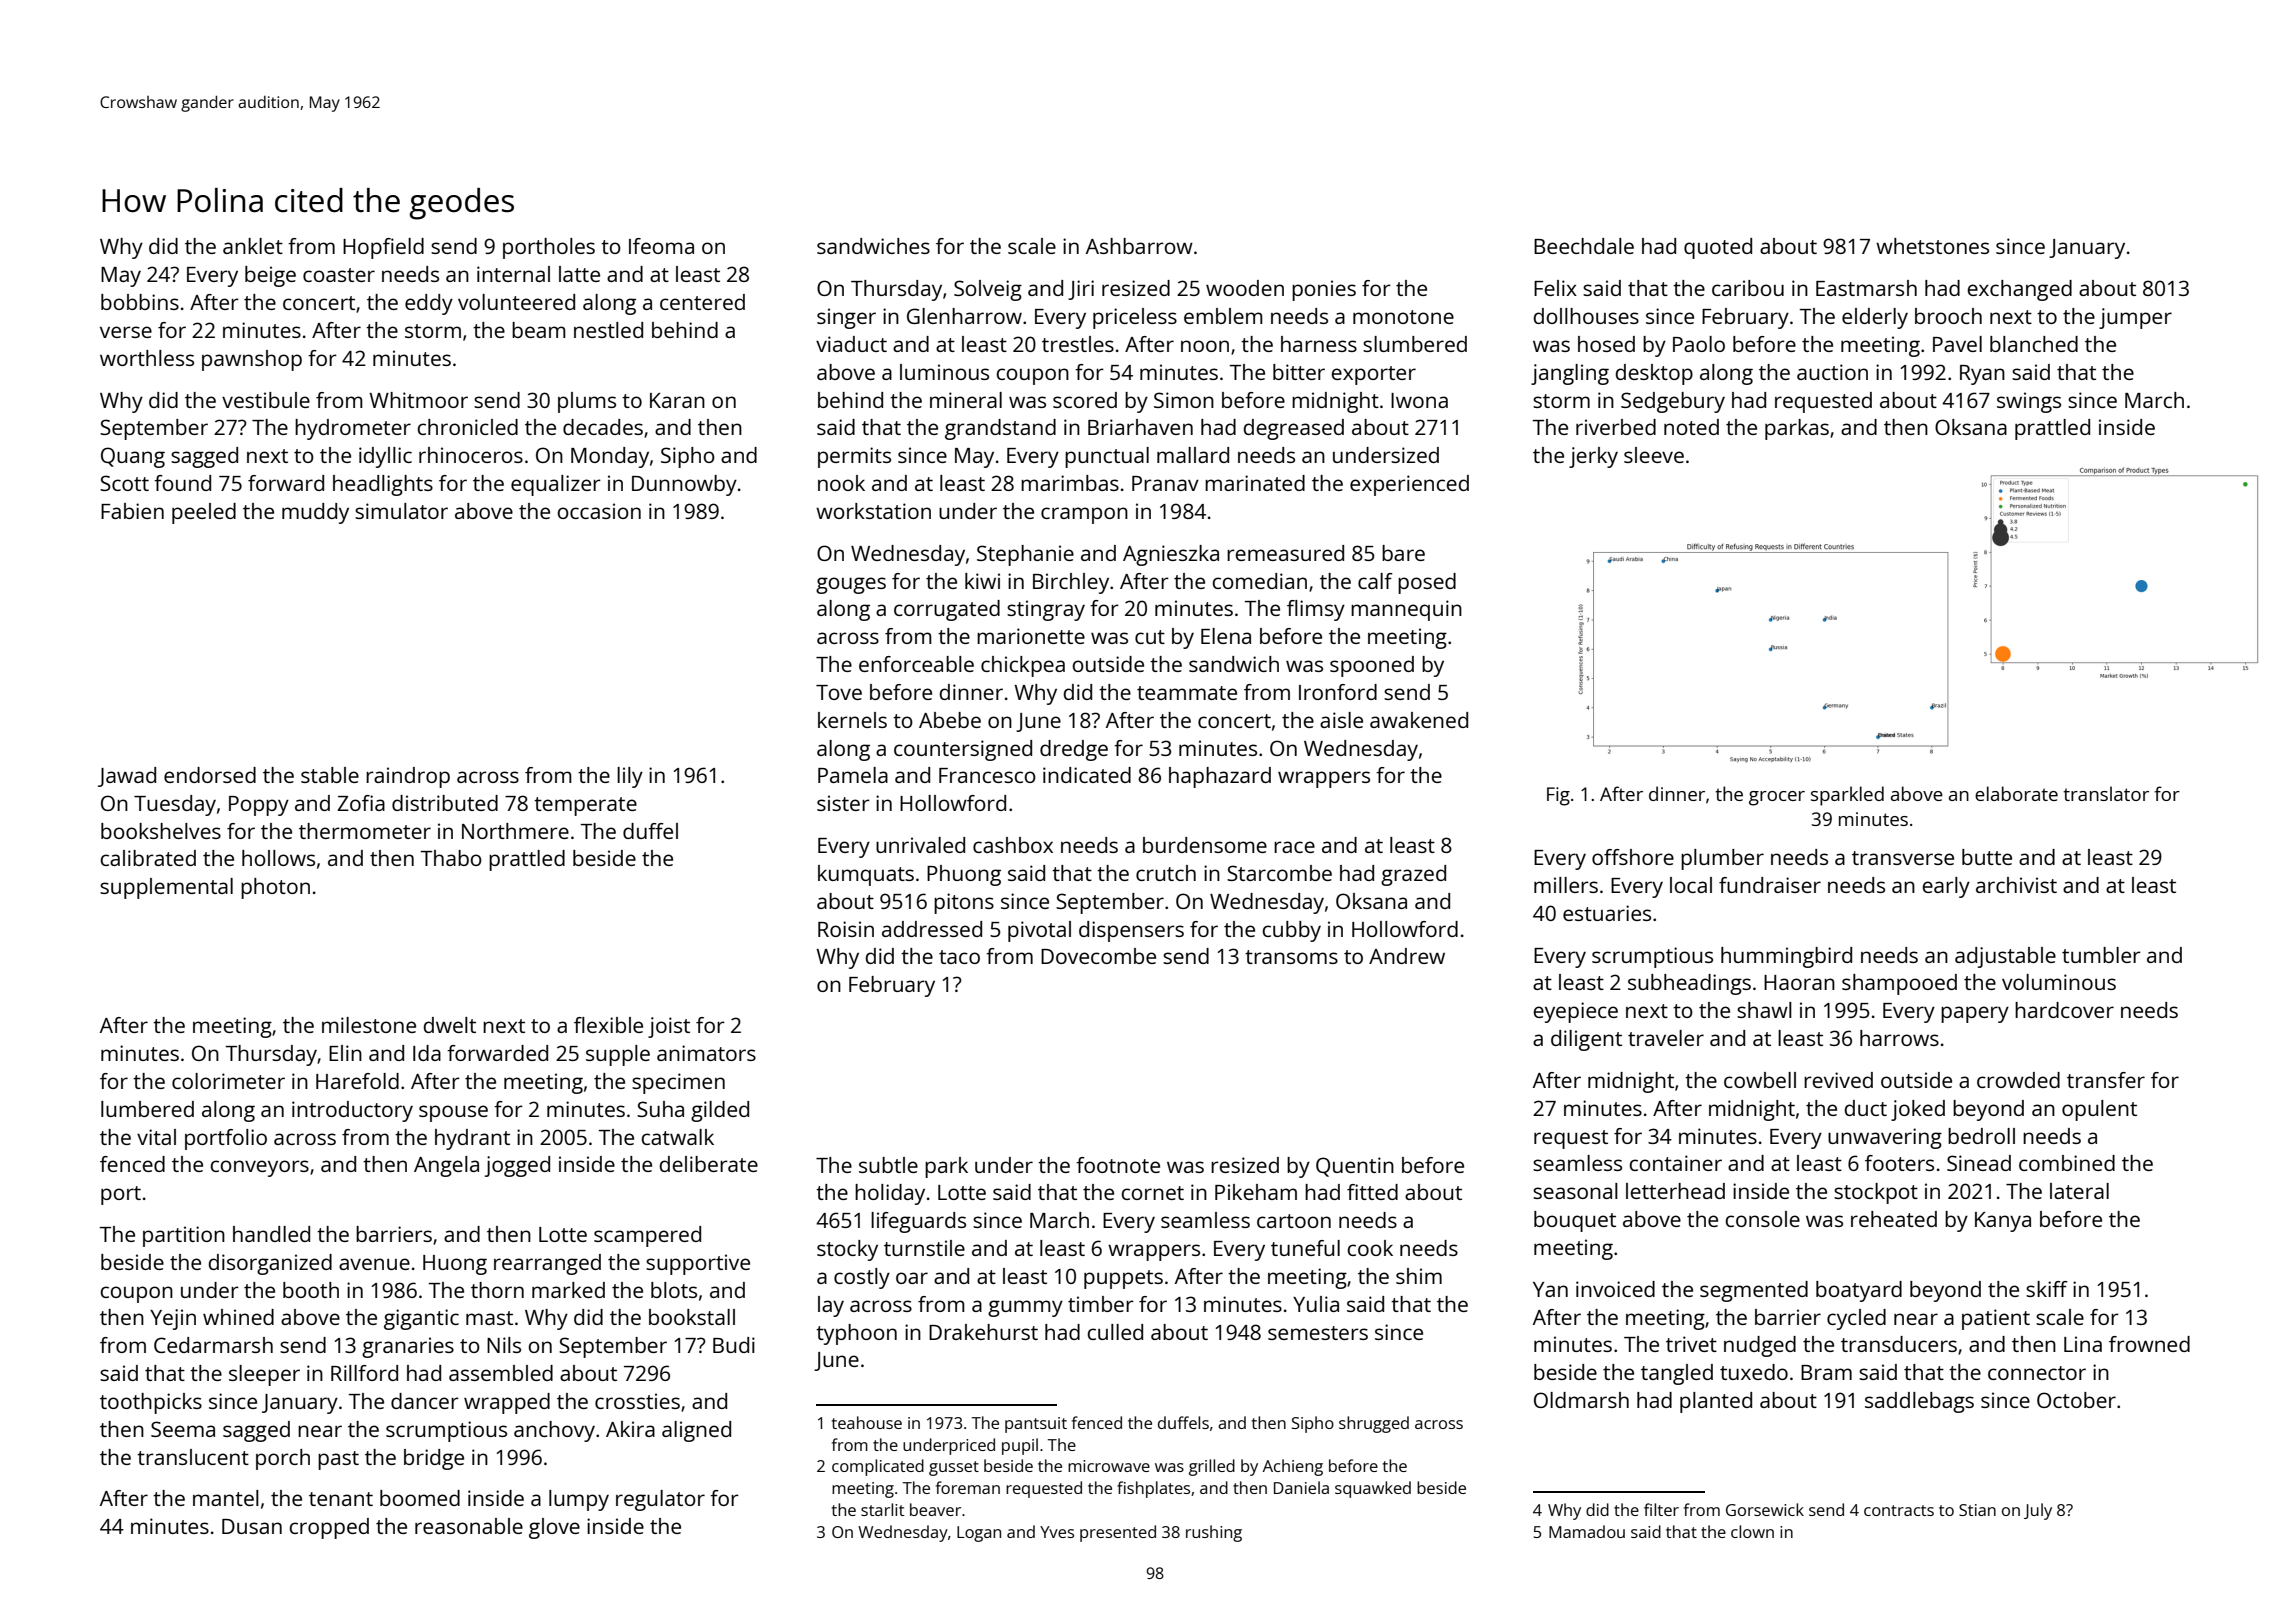 Image resolution: width=2292 pixels, height=1620 pixels. Describe the element at coordinates (1214, 1533) in the screenshot. I see `rushing` at that location.
